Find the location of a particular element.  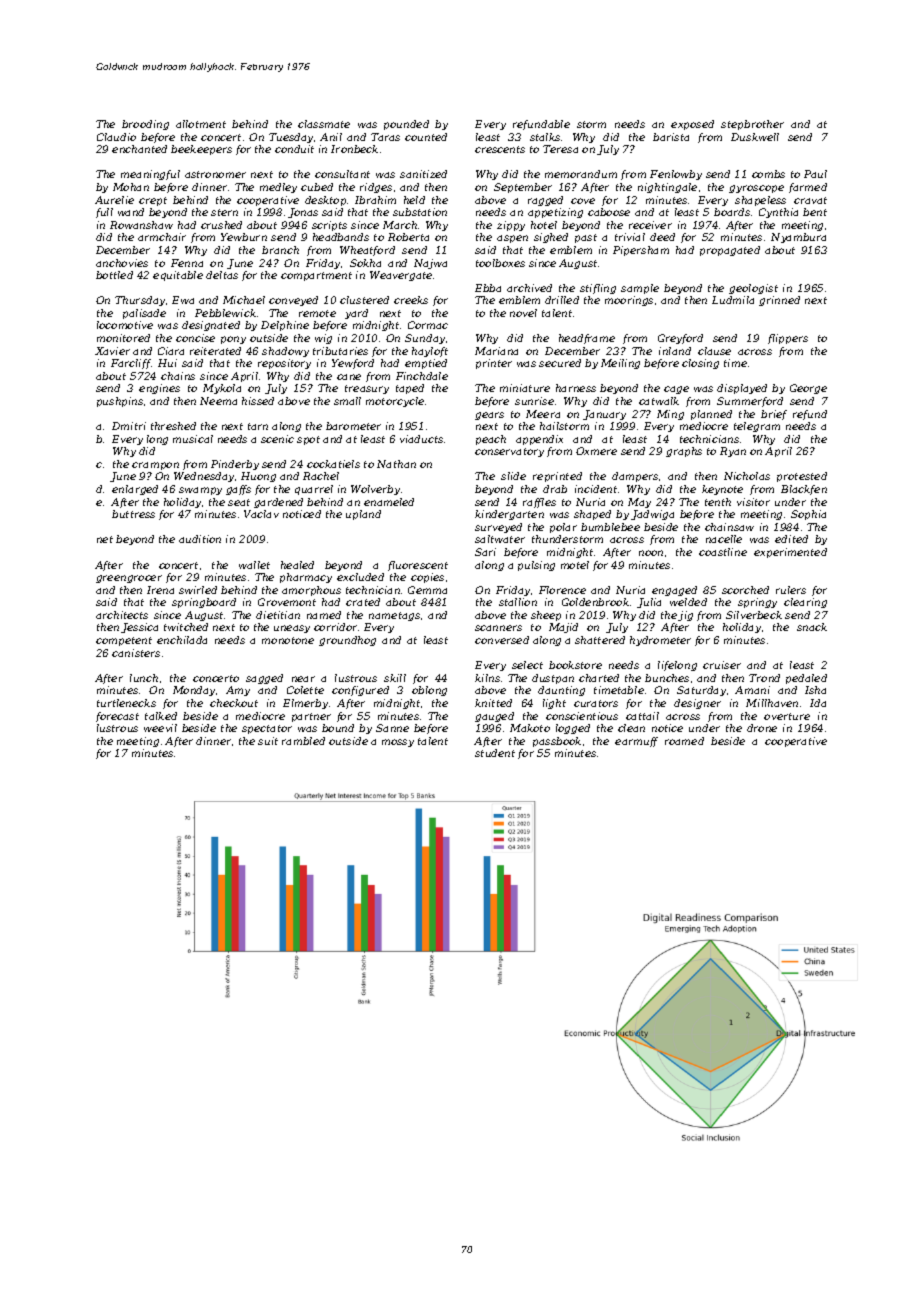

fluorescent is located at coordinates (418, 566).
